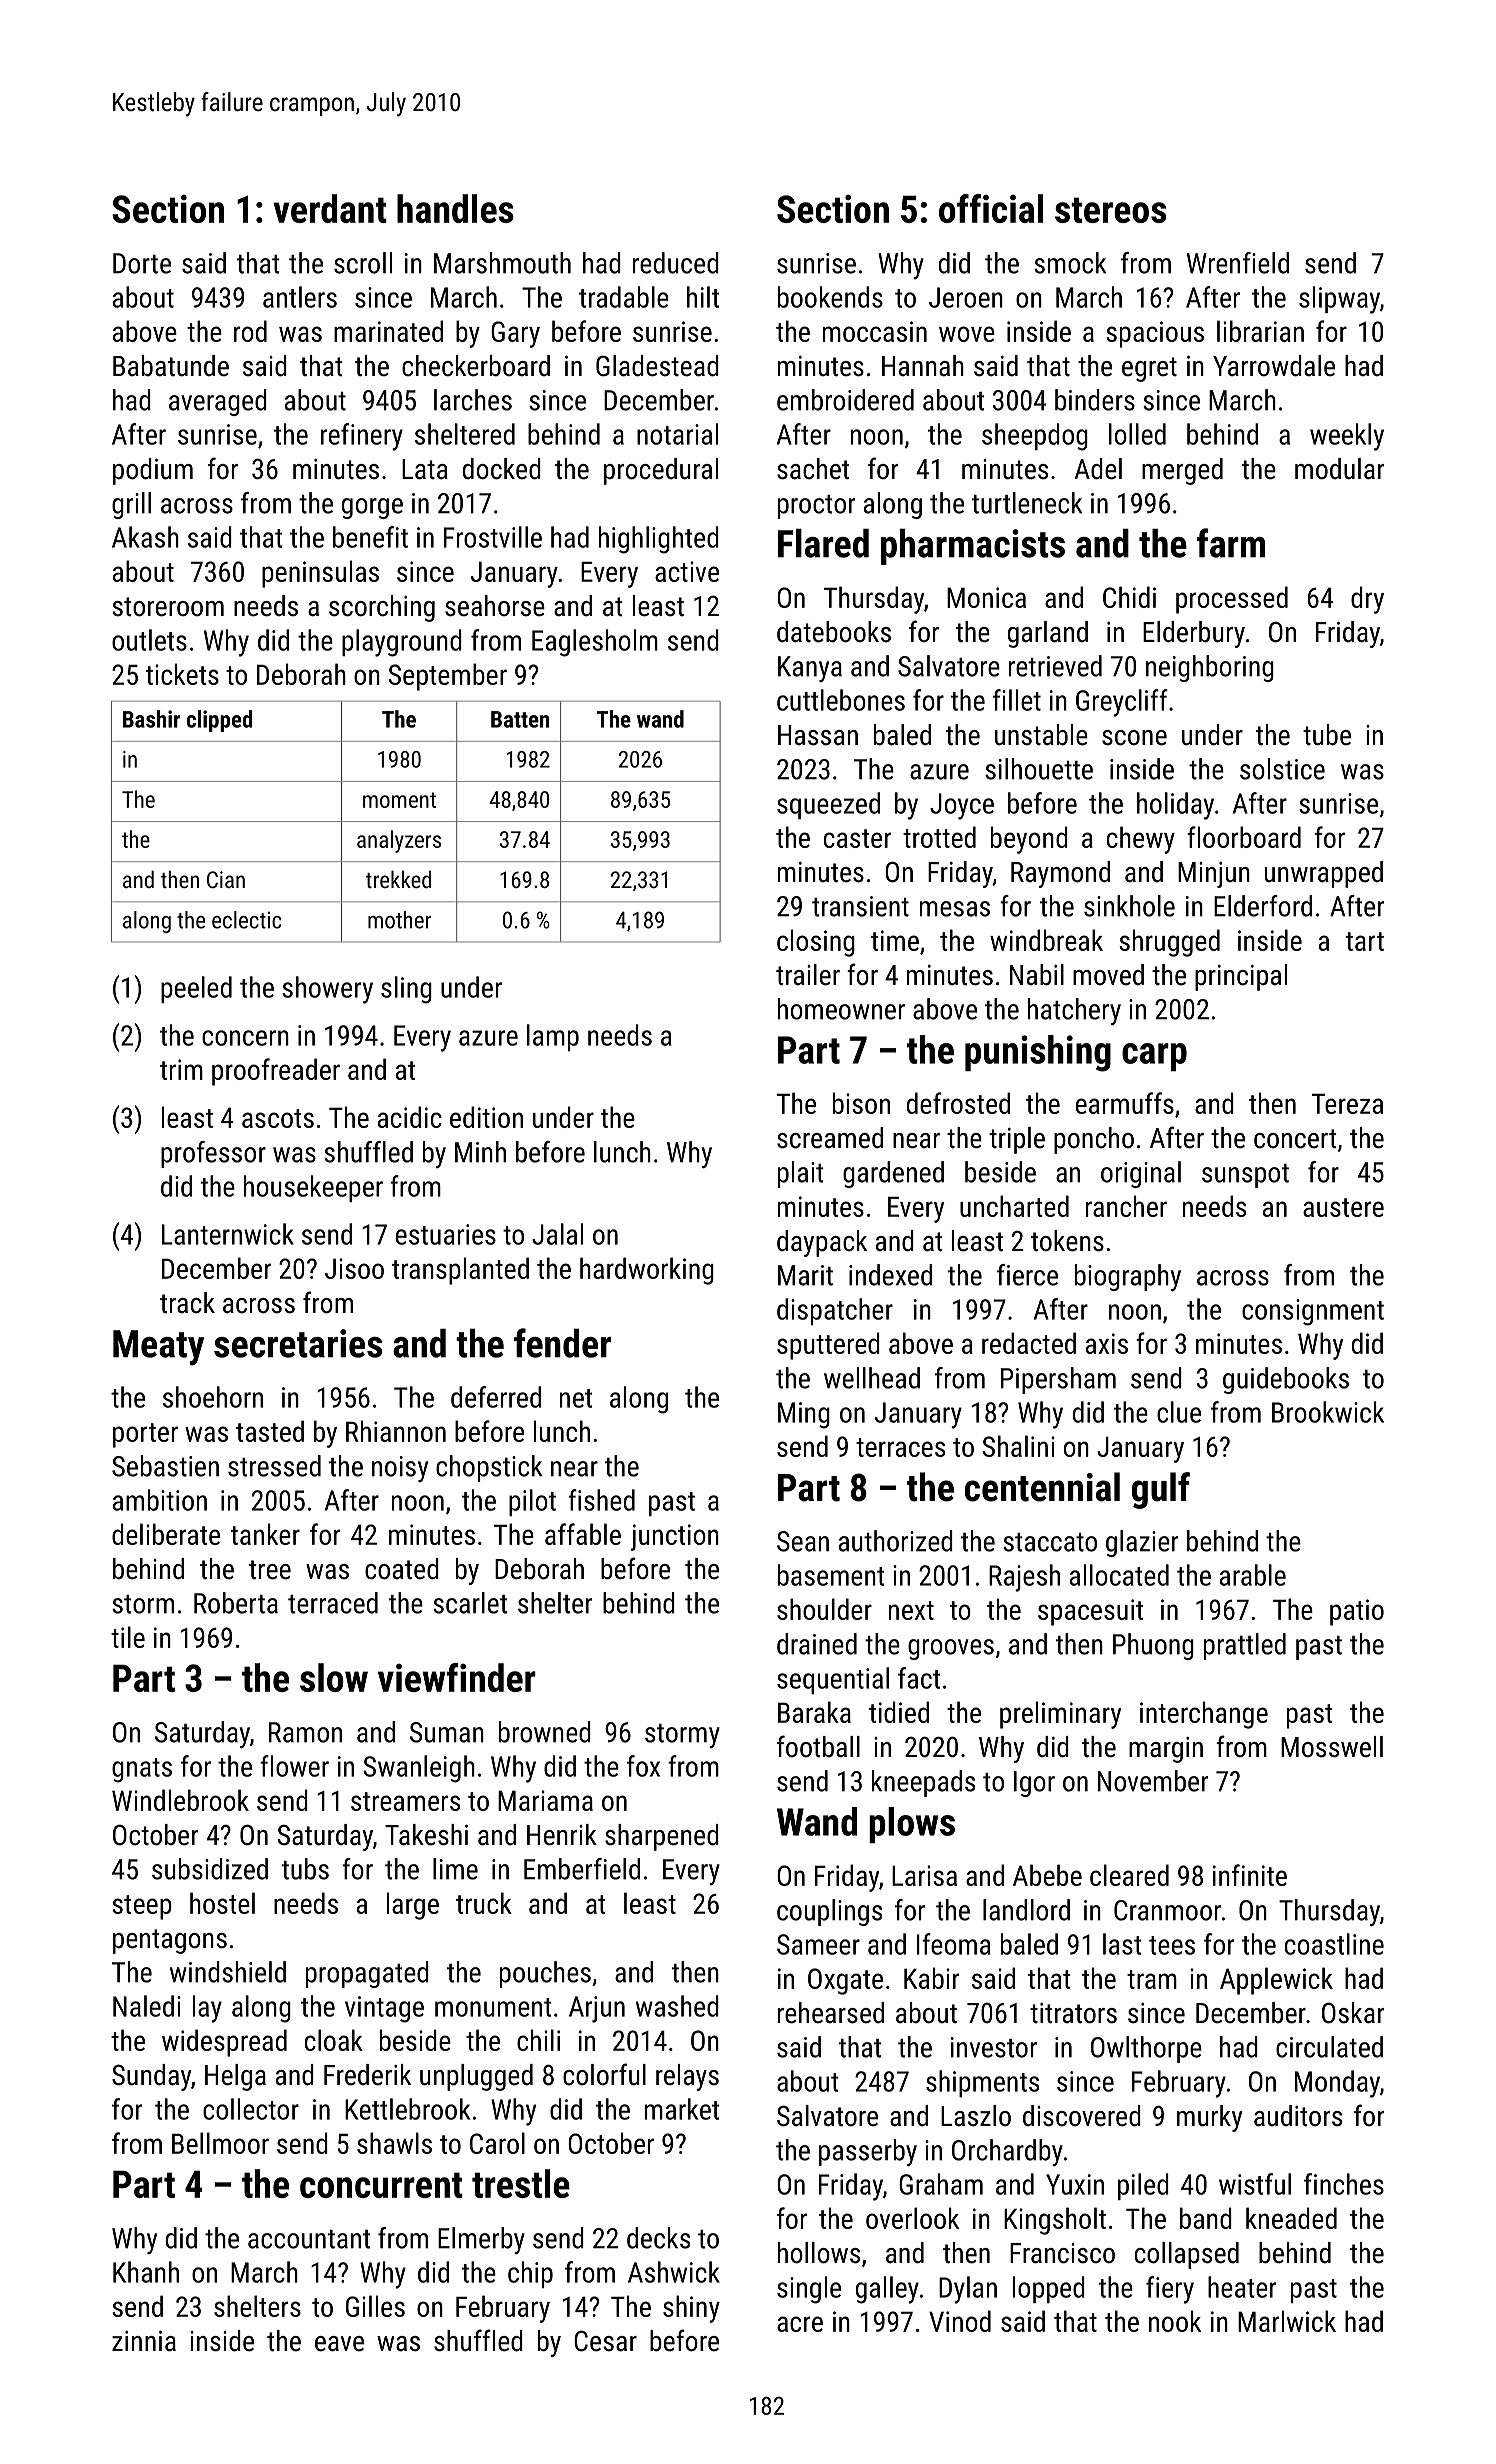 The image size is (1496, 2464). Describe the element at coordinates (991, 208) in the page. I see `official` at that location.
